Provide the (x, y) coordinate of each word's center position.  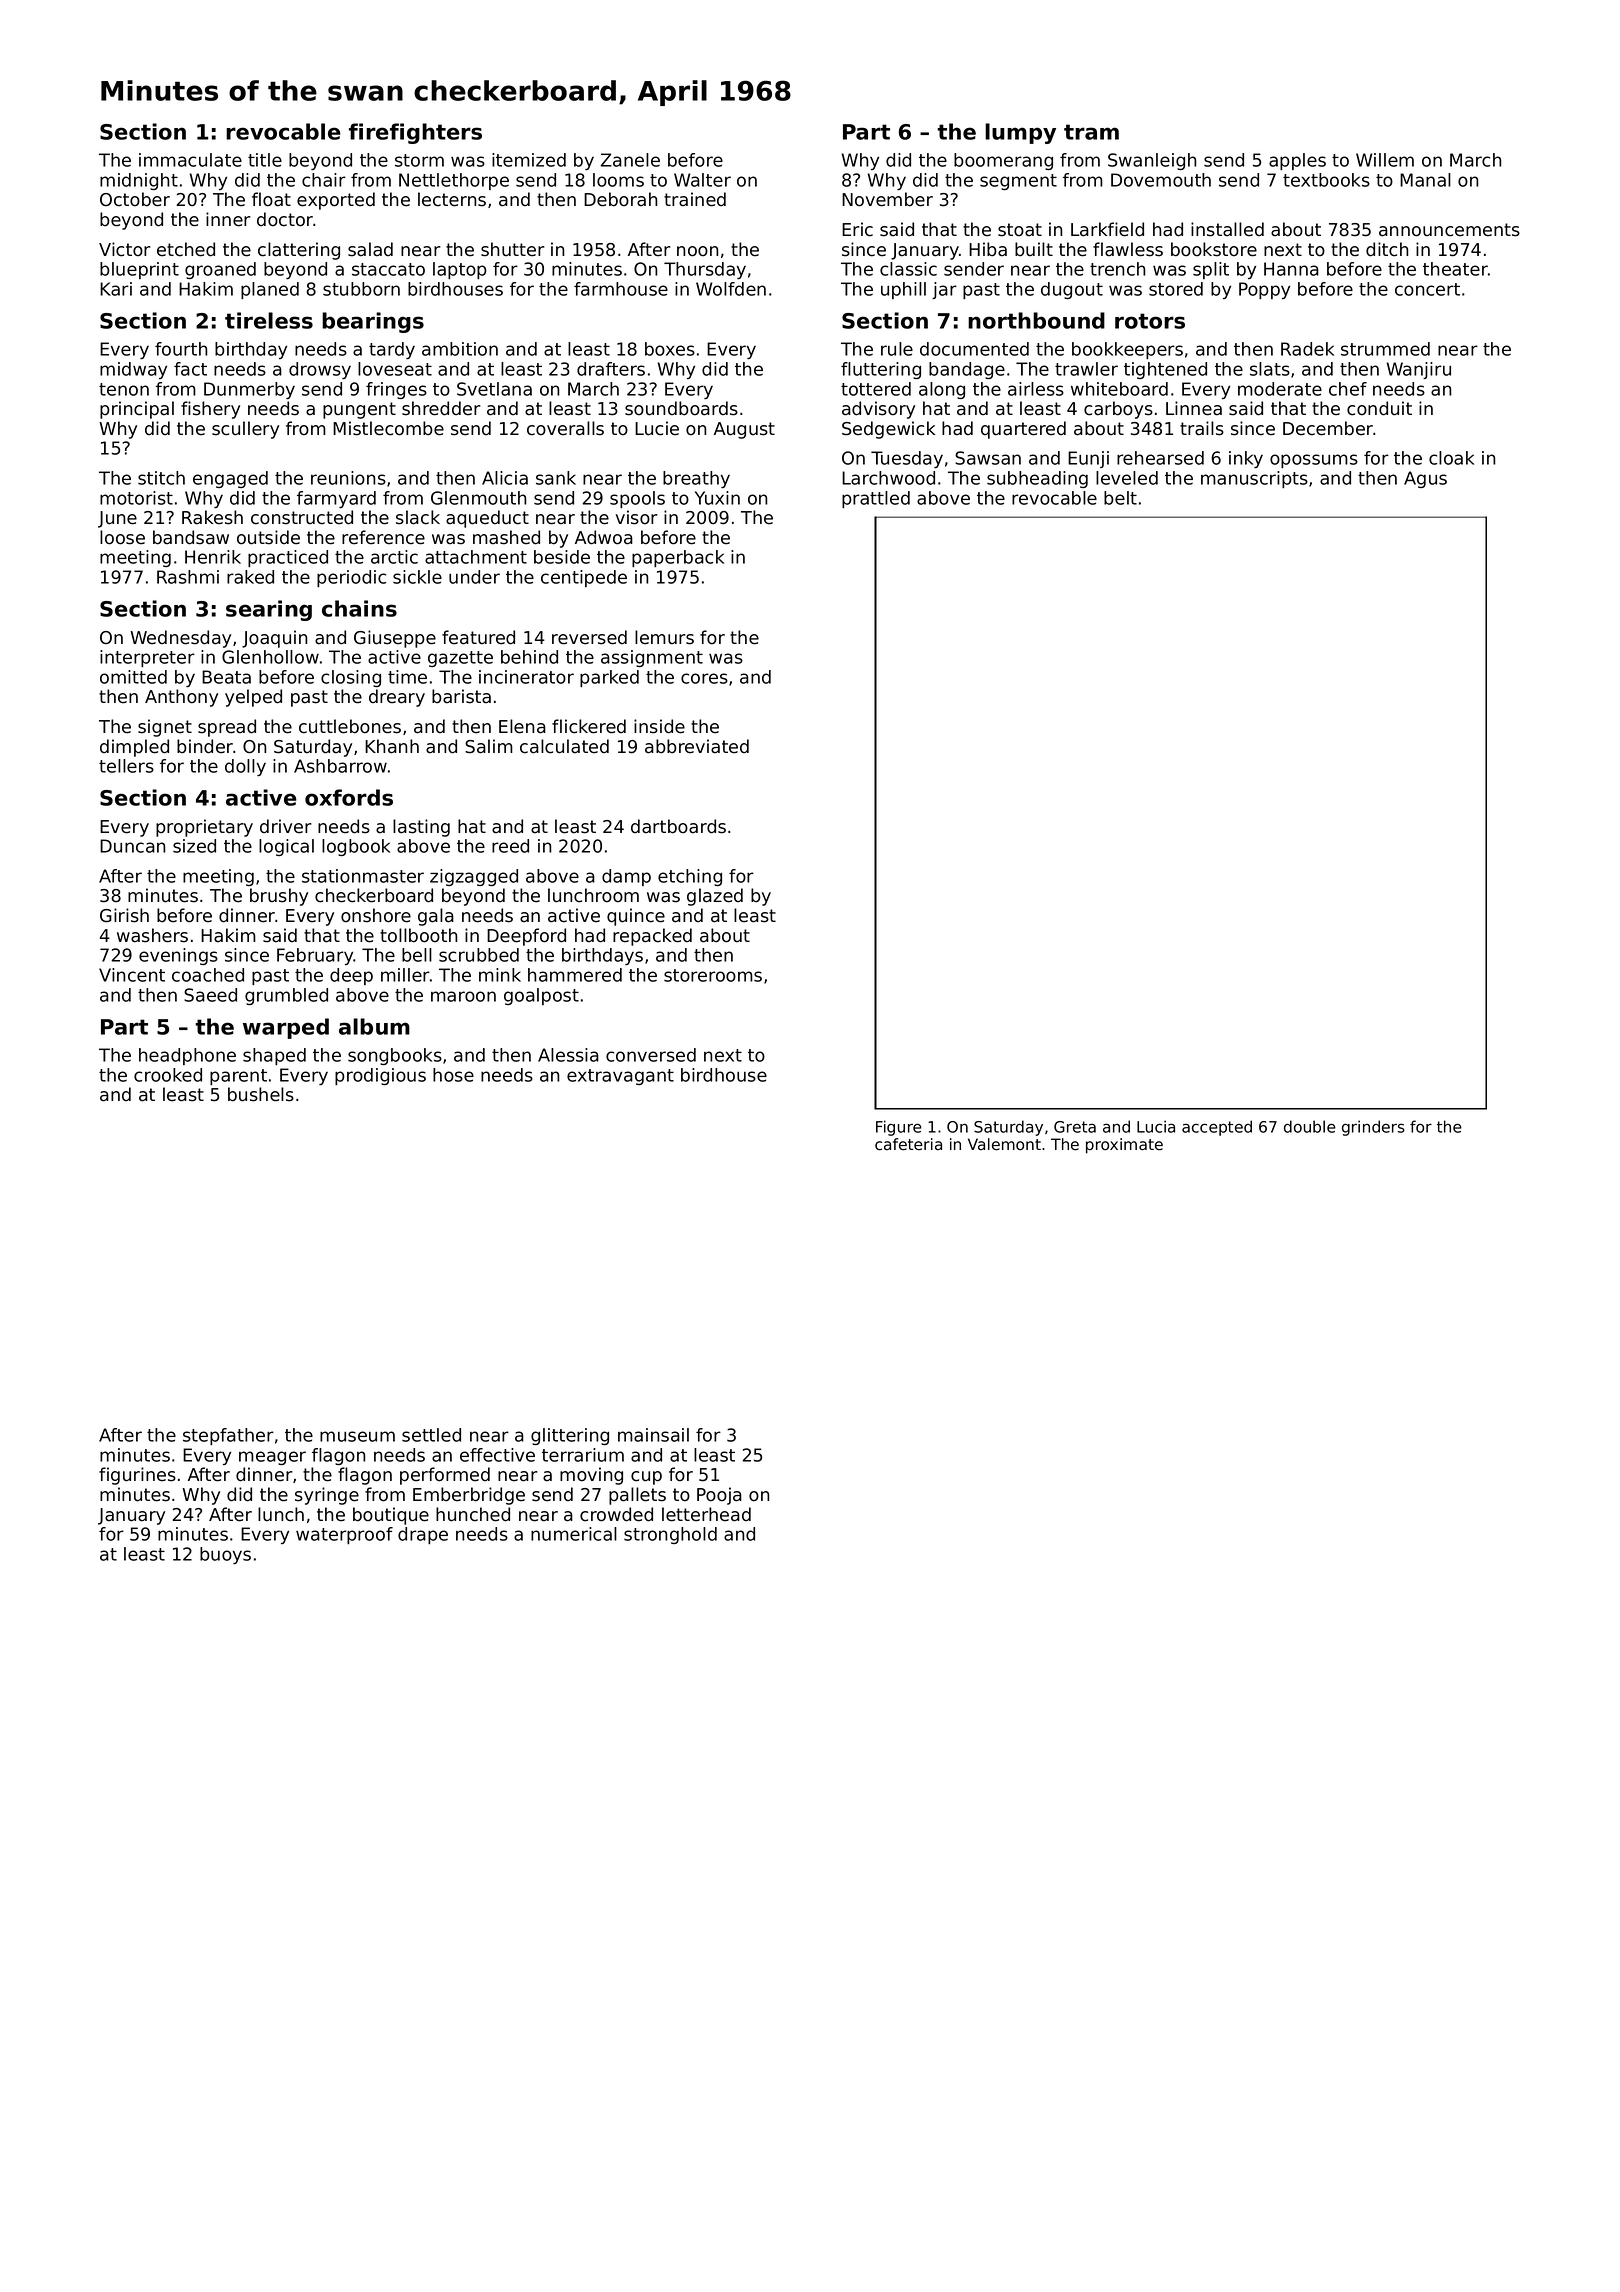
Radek (1307, 349)
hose (453, 1075)
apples (1297, 161)
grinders (1373, 1128)
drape (423, 1535)
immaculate (190, 160)
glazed (715, 897)
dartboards (678, 826)
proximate (1124, 1146)
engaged (230, 479)
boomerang (1003, 161)
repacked (652, 937)
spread (227, 728)
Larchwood (888, 478)
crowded (616, 1514)
